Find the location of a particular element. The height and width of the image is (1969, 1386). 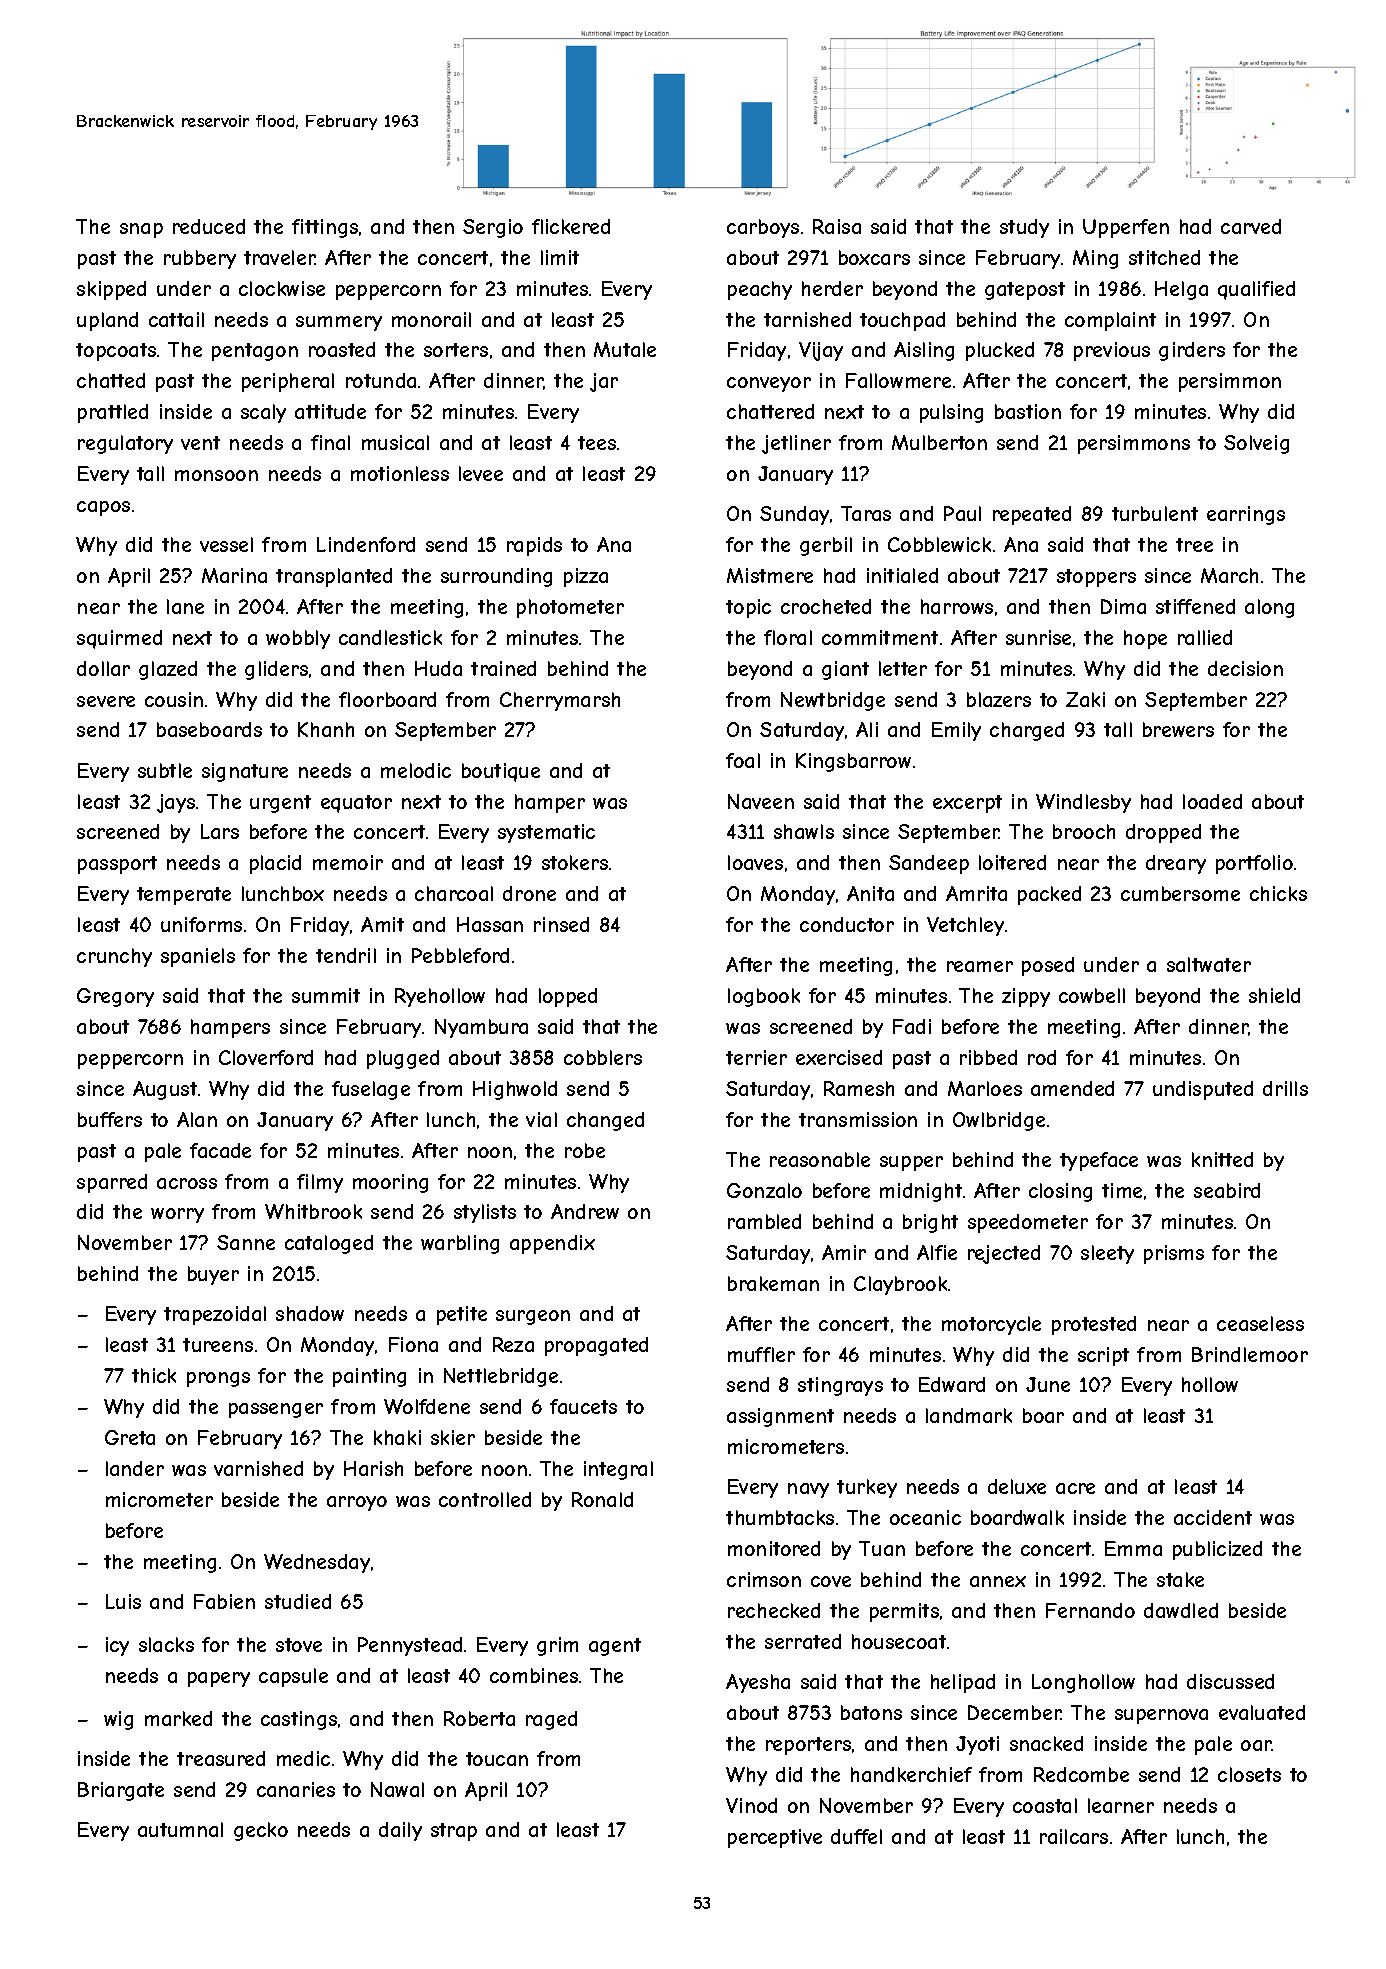

painting is located at coordinates (369, 1377).
